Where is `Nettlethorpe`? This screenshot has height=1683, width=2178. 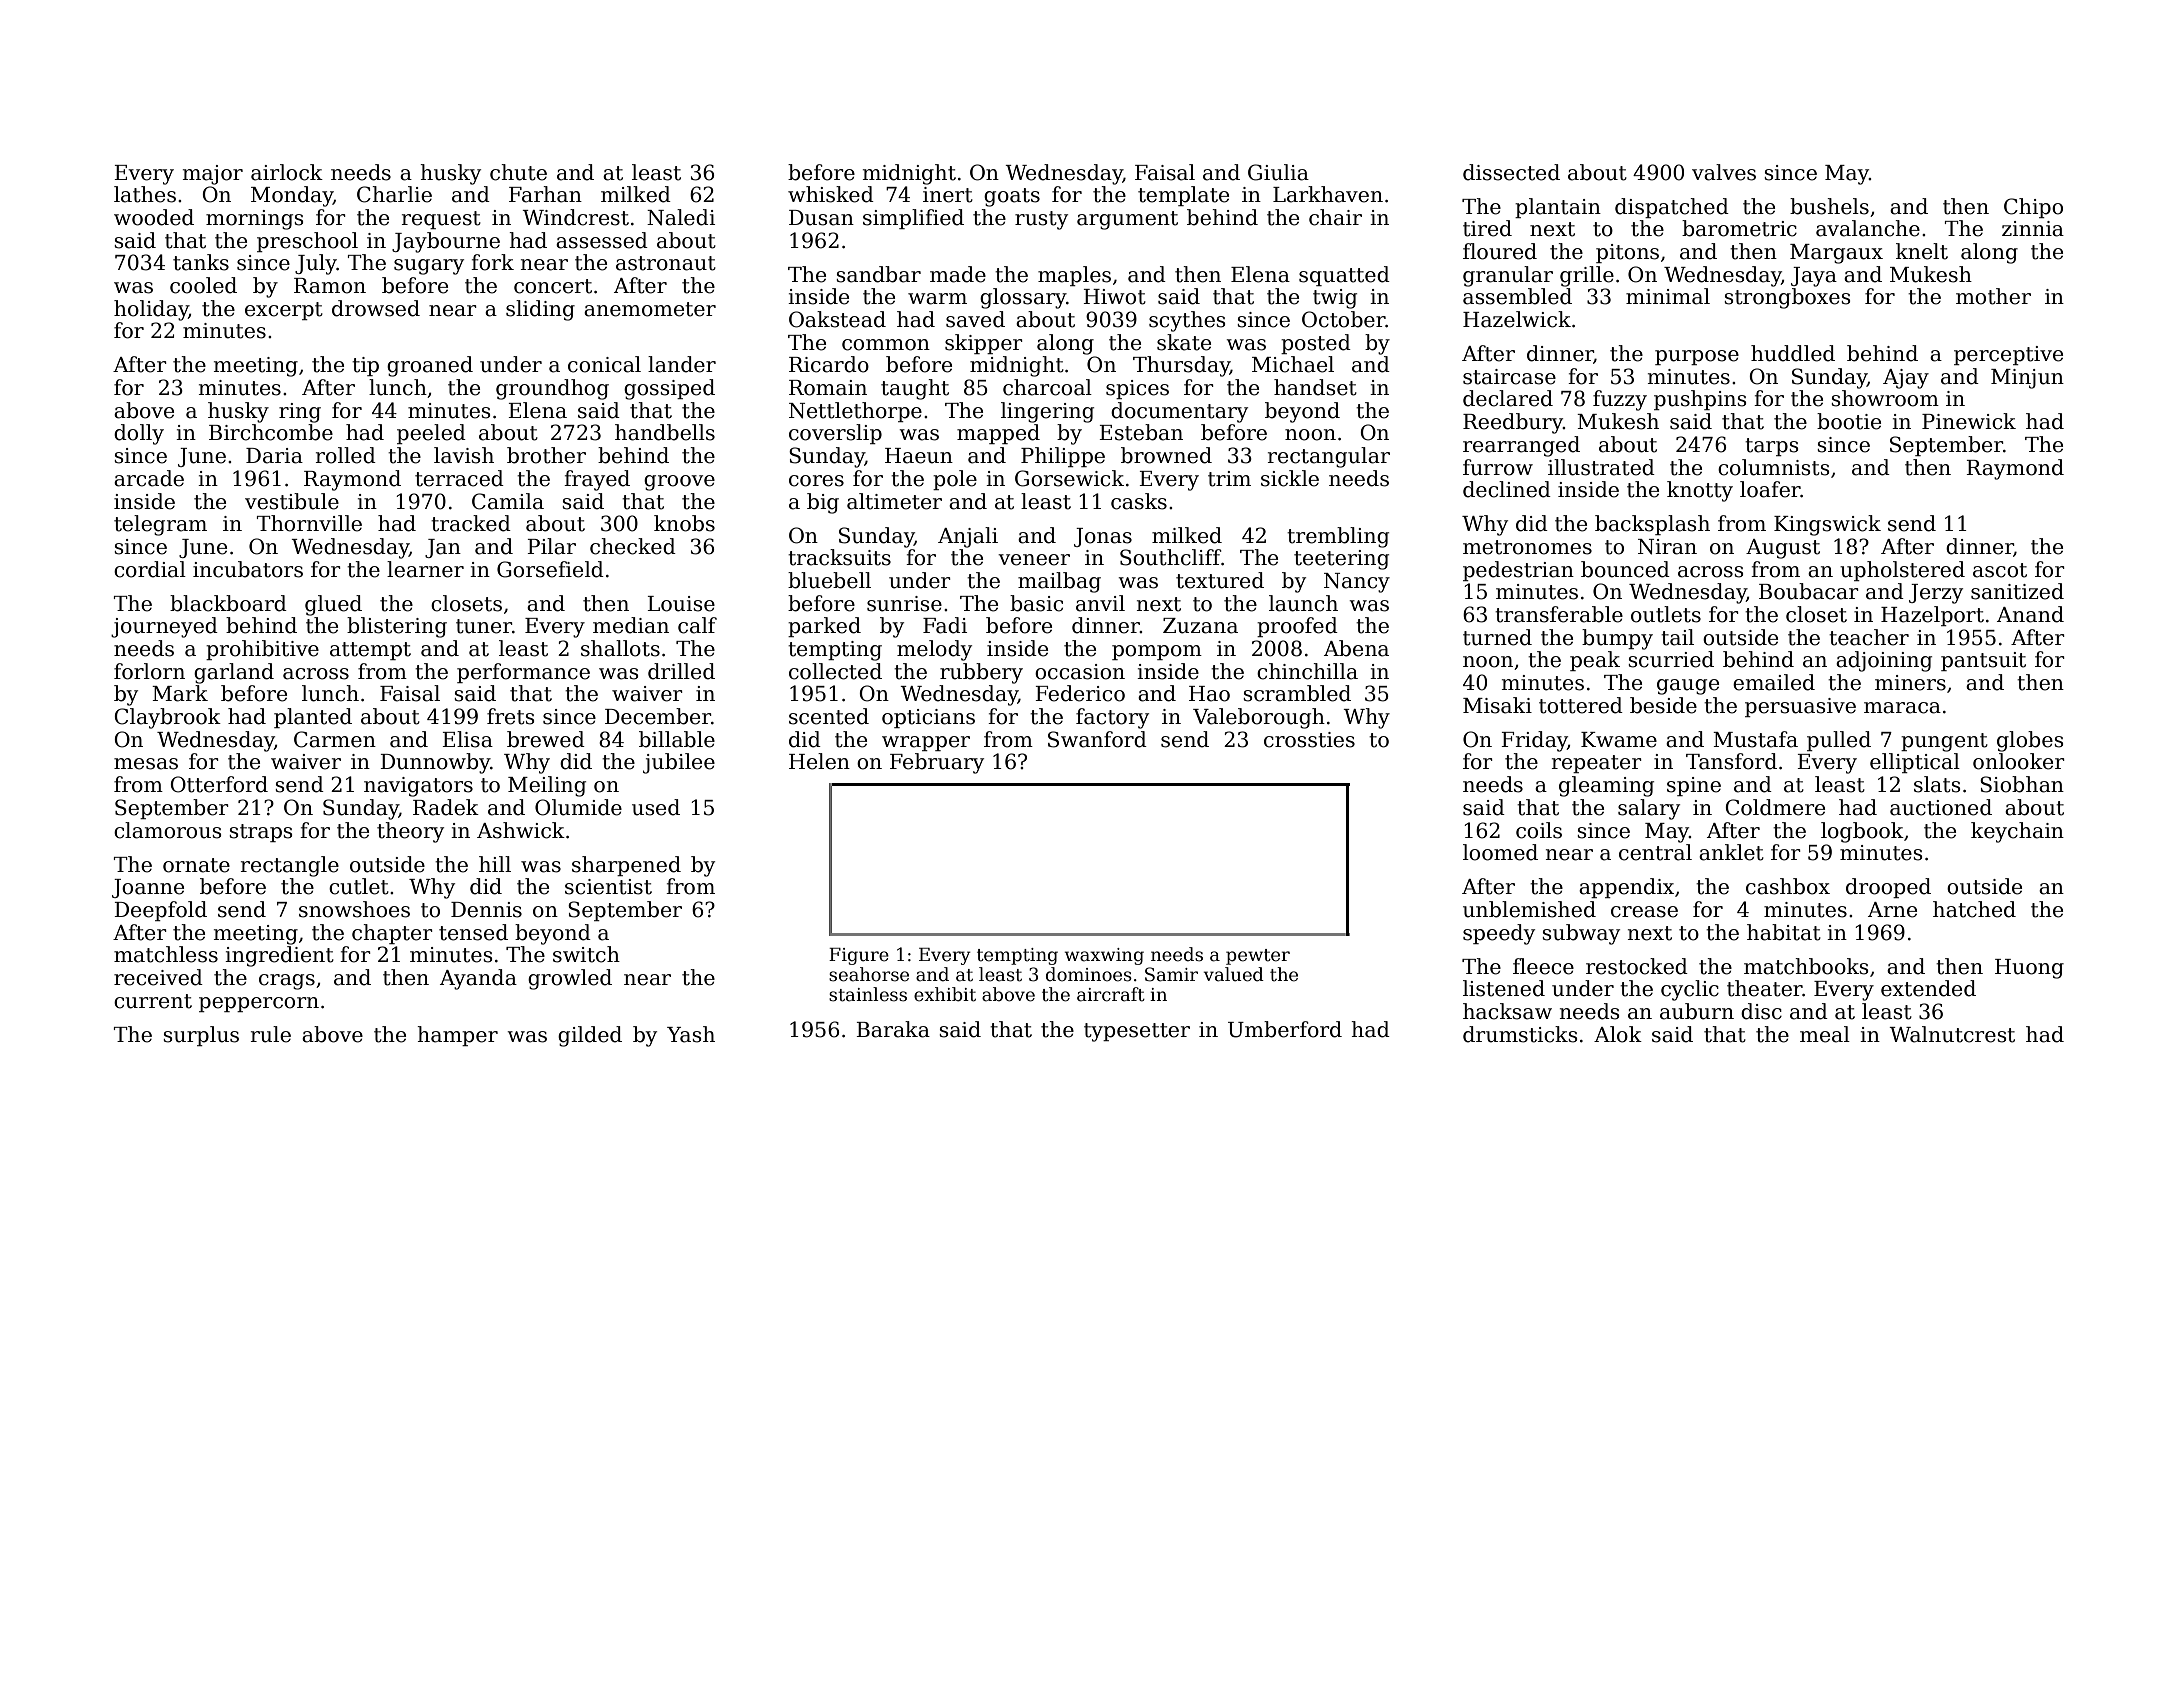 Nettlethorpe is located at coordinates (855, 412).
